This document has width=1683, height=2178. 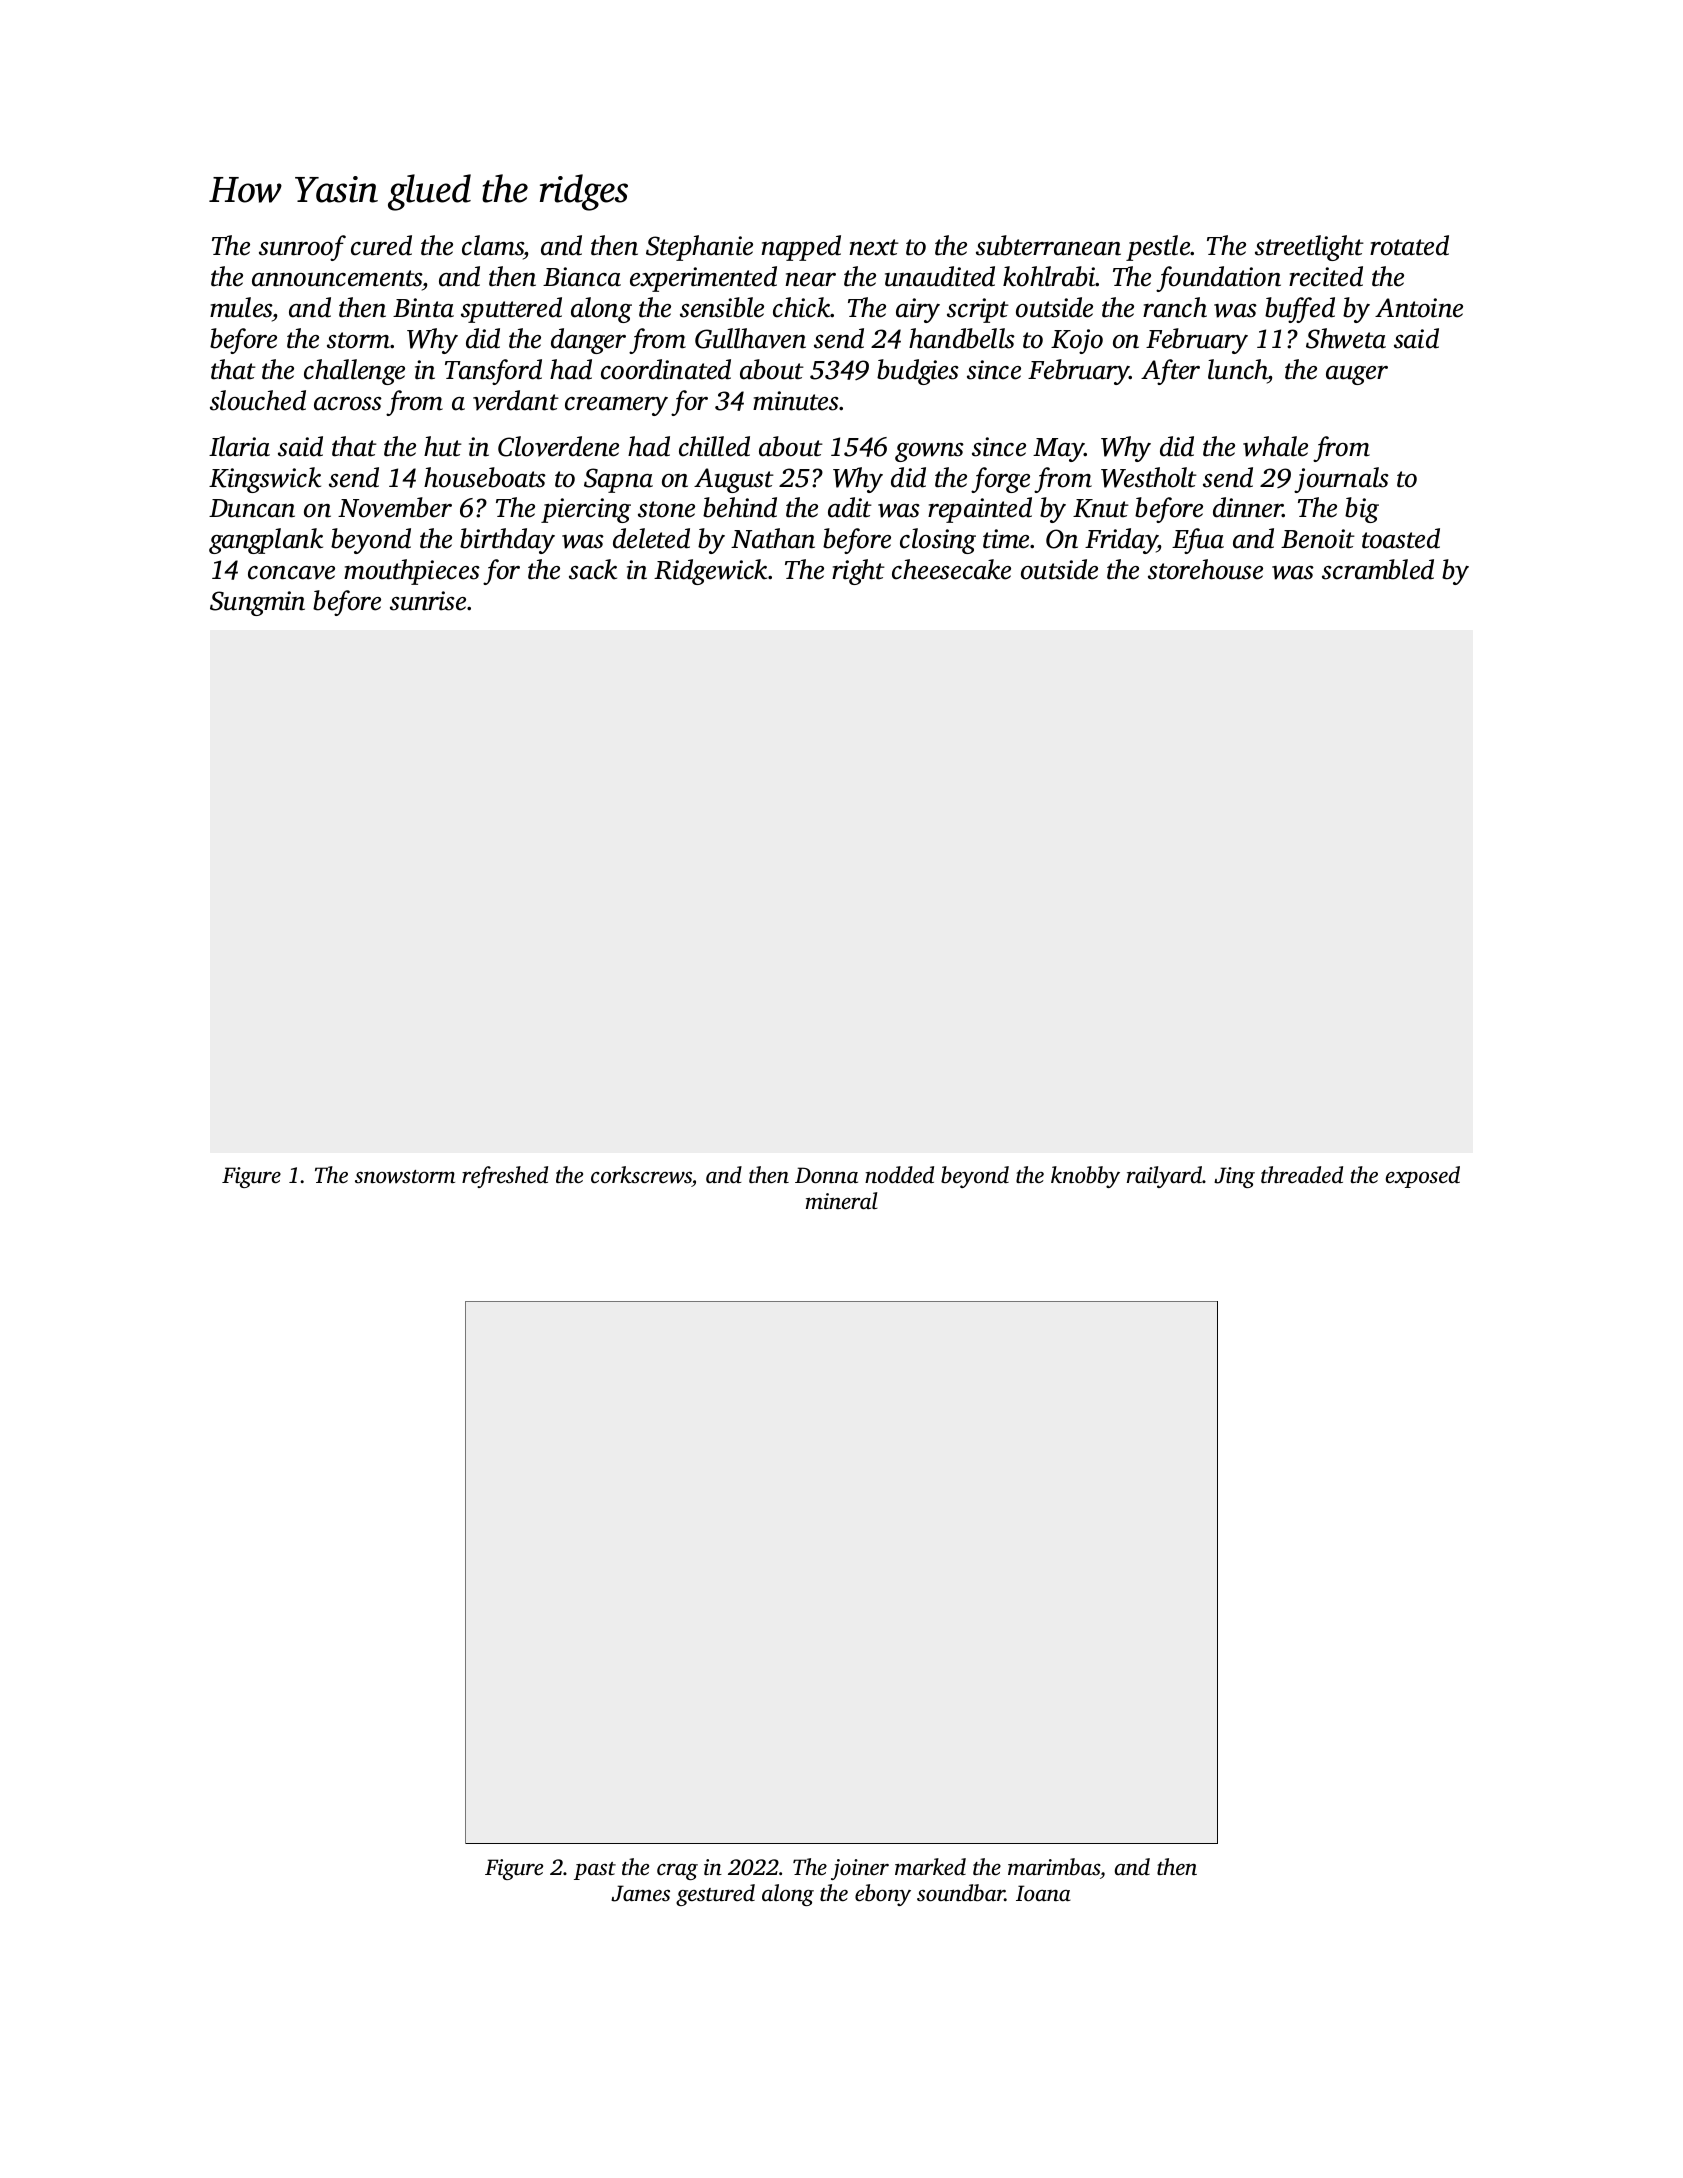 I want to click on nodded, so click(x=899, y=1175).
